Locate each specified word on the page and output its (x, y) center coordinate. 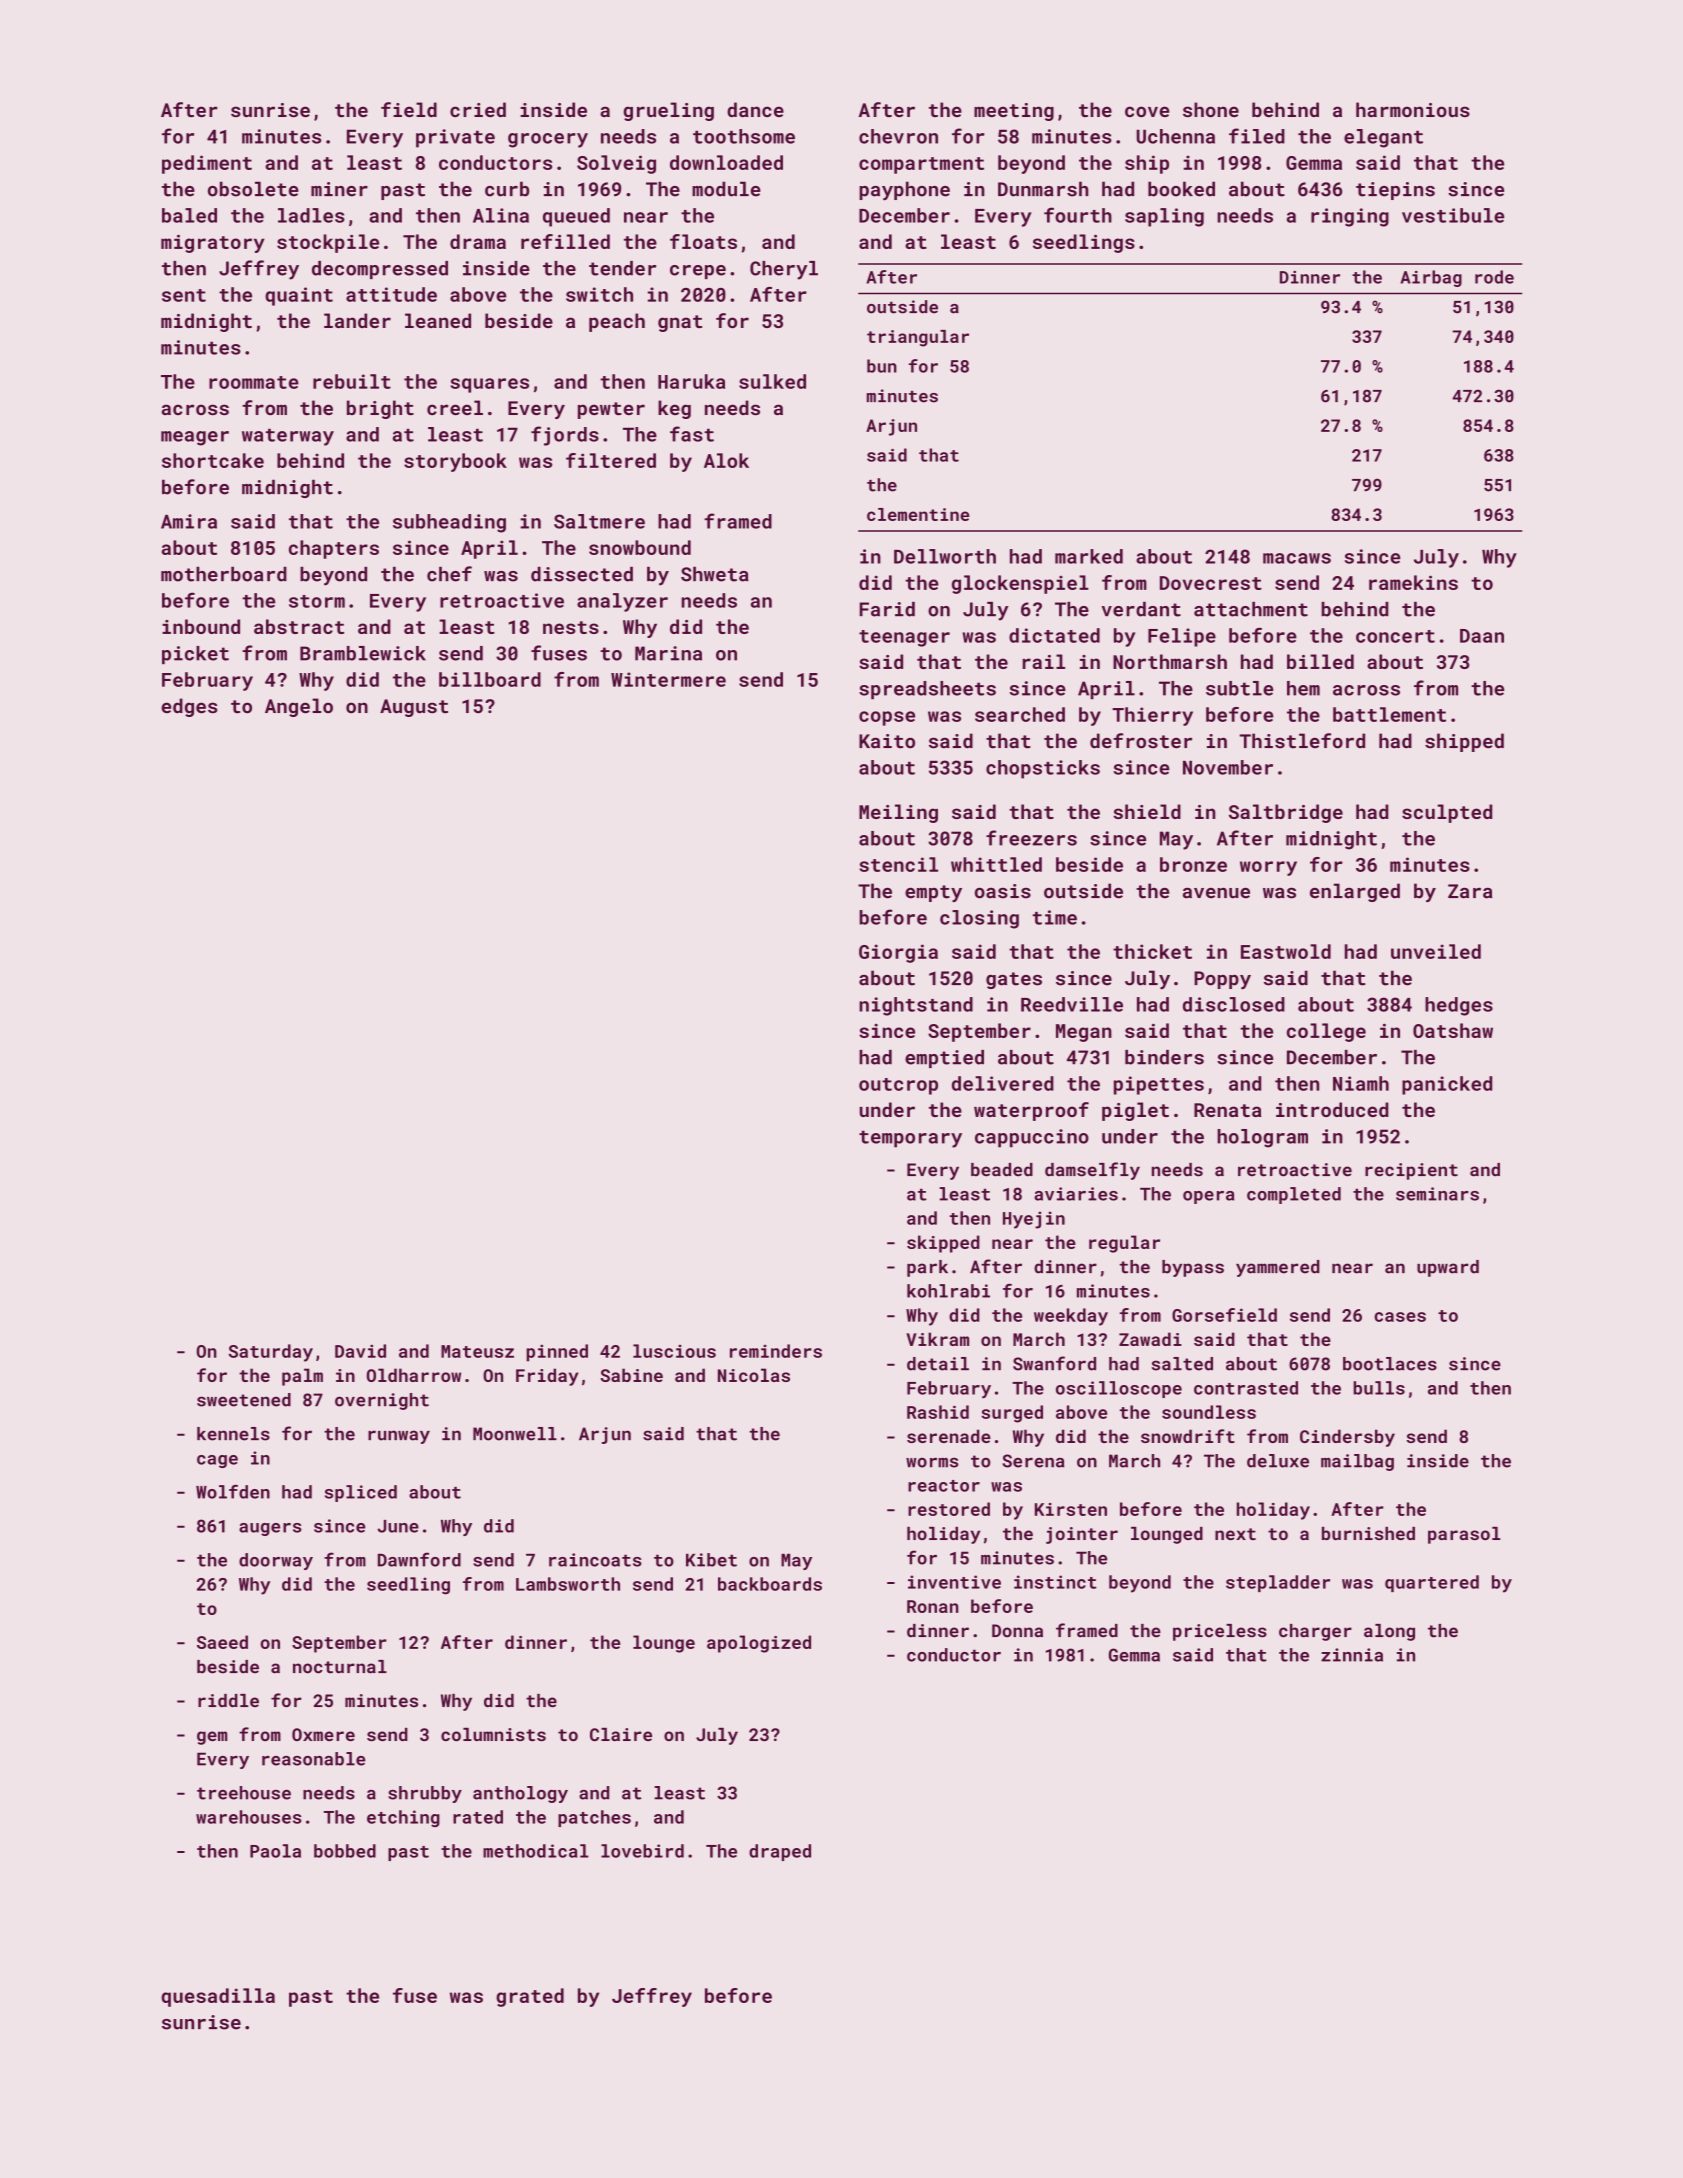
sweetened (244, 1400)
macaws (1297, 558)
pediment (207, 164)
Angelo (299, 707)
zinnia (1352, 1655)
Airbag (1431, 278)
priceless (1220, 1632)
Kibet (711, 1560)
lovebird (642, 1851)
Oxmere (323, 1734)
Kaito (887, 741)
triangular (918, 338)
